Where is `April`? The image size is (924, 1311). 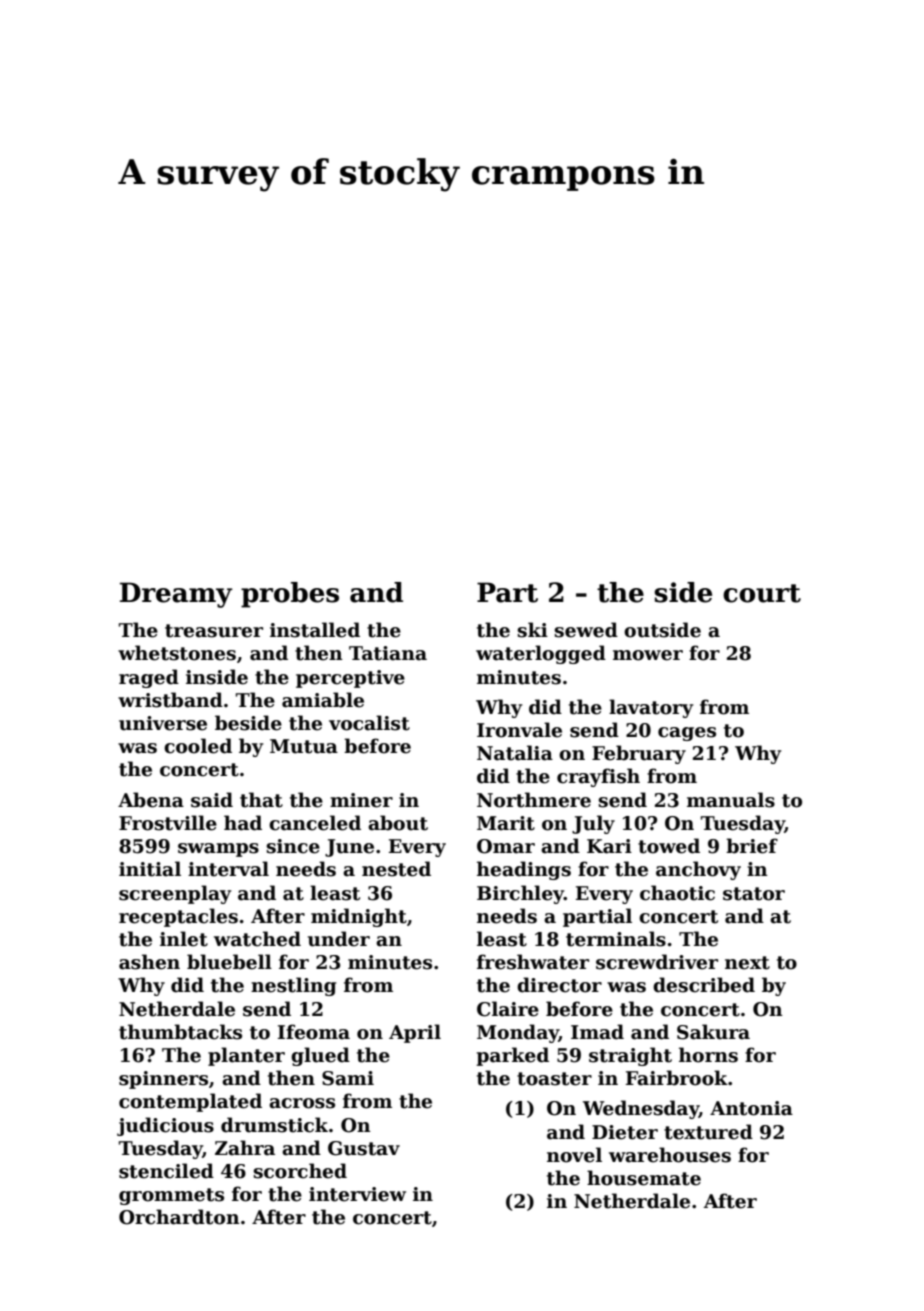 April is located at coordinates (415, 1033).
